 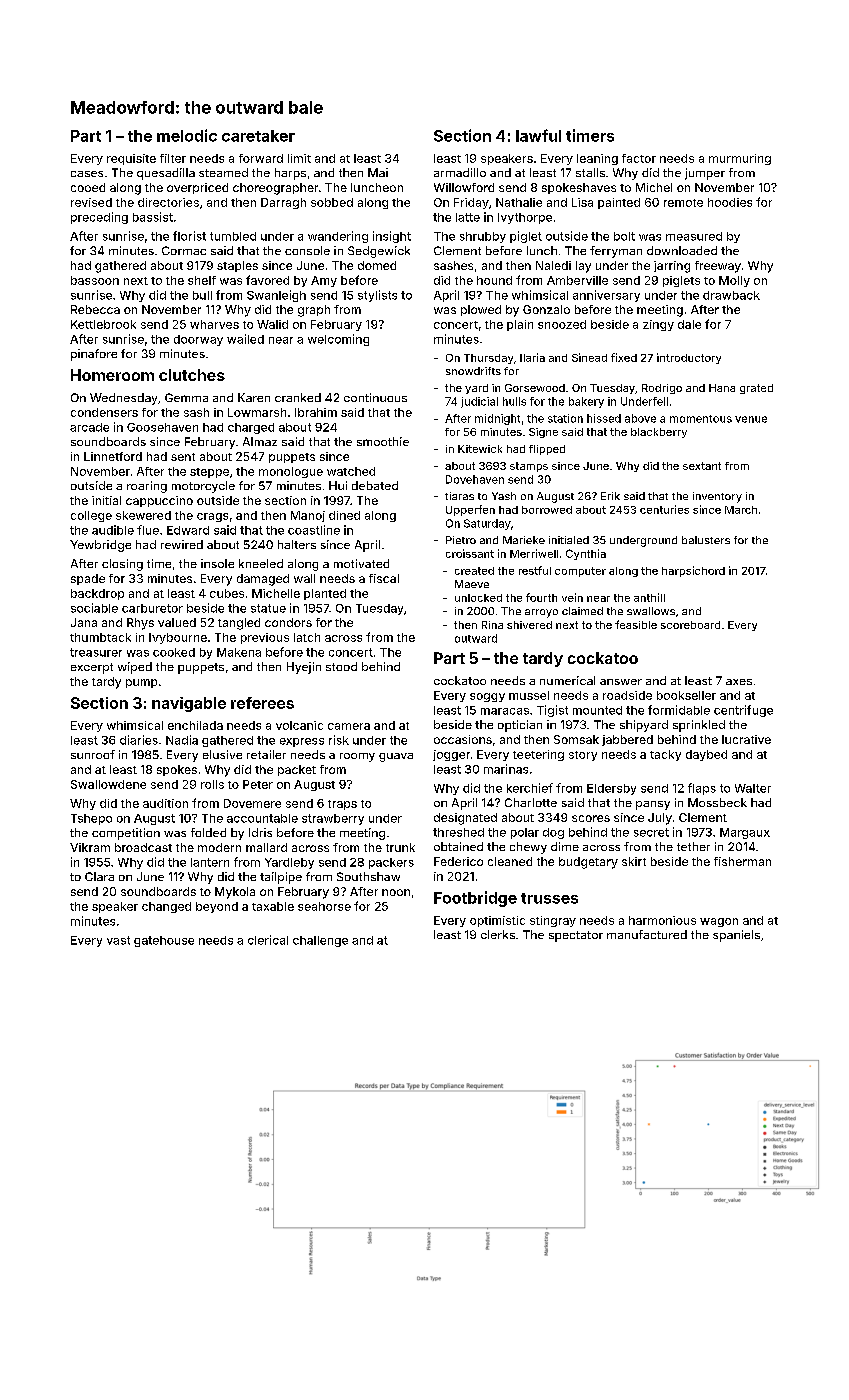 What do you see at coordinates (751, 419) in the screenshot?
I see `venue` at bounding box center [751, 419].
